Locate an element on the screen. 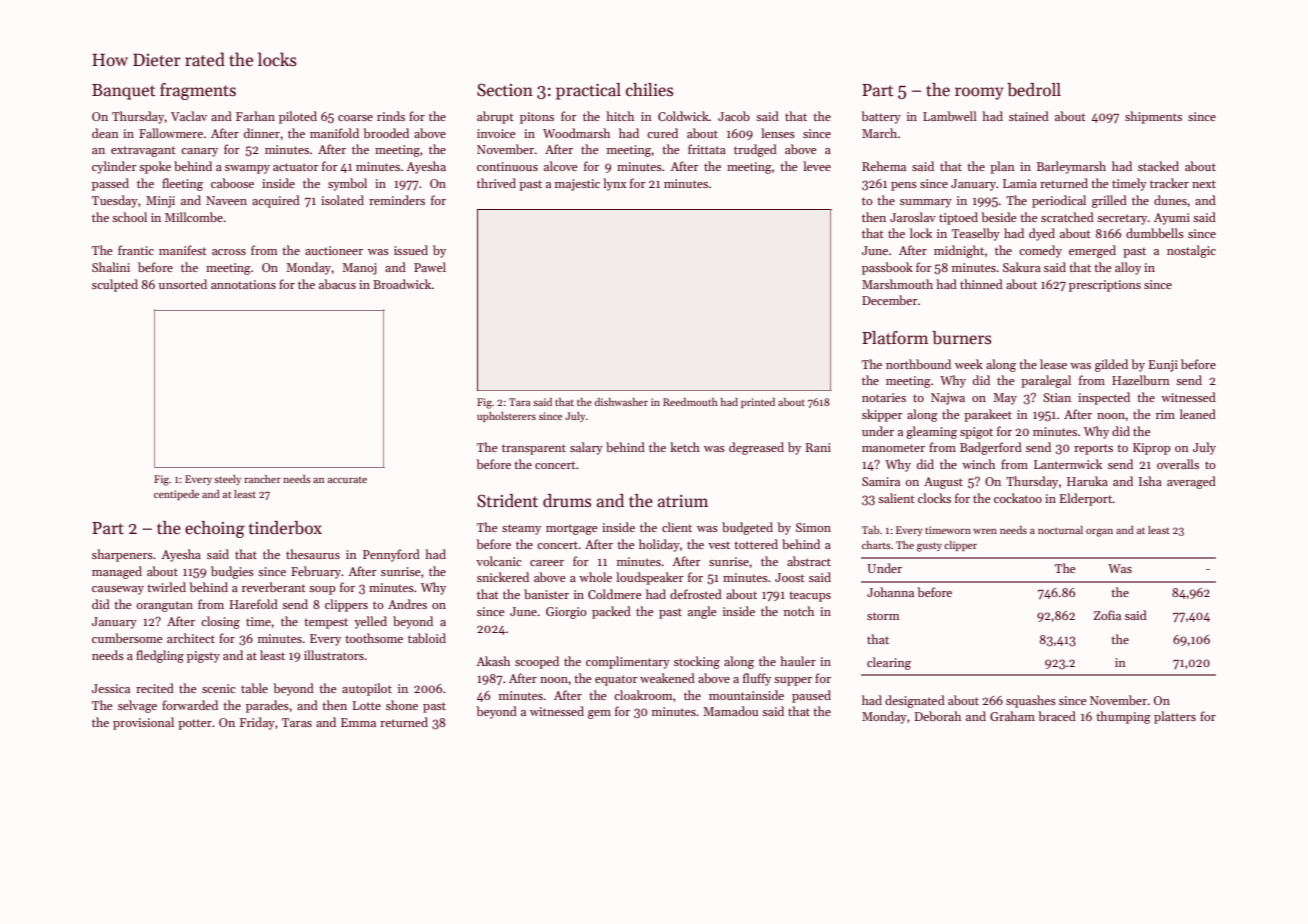 This screenshot has width=1308, height=924. chilies is located at coordinates (649, 90).
